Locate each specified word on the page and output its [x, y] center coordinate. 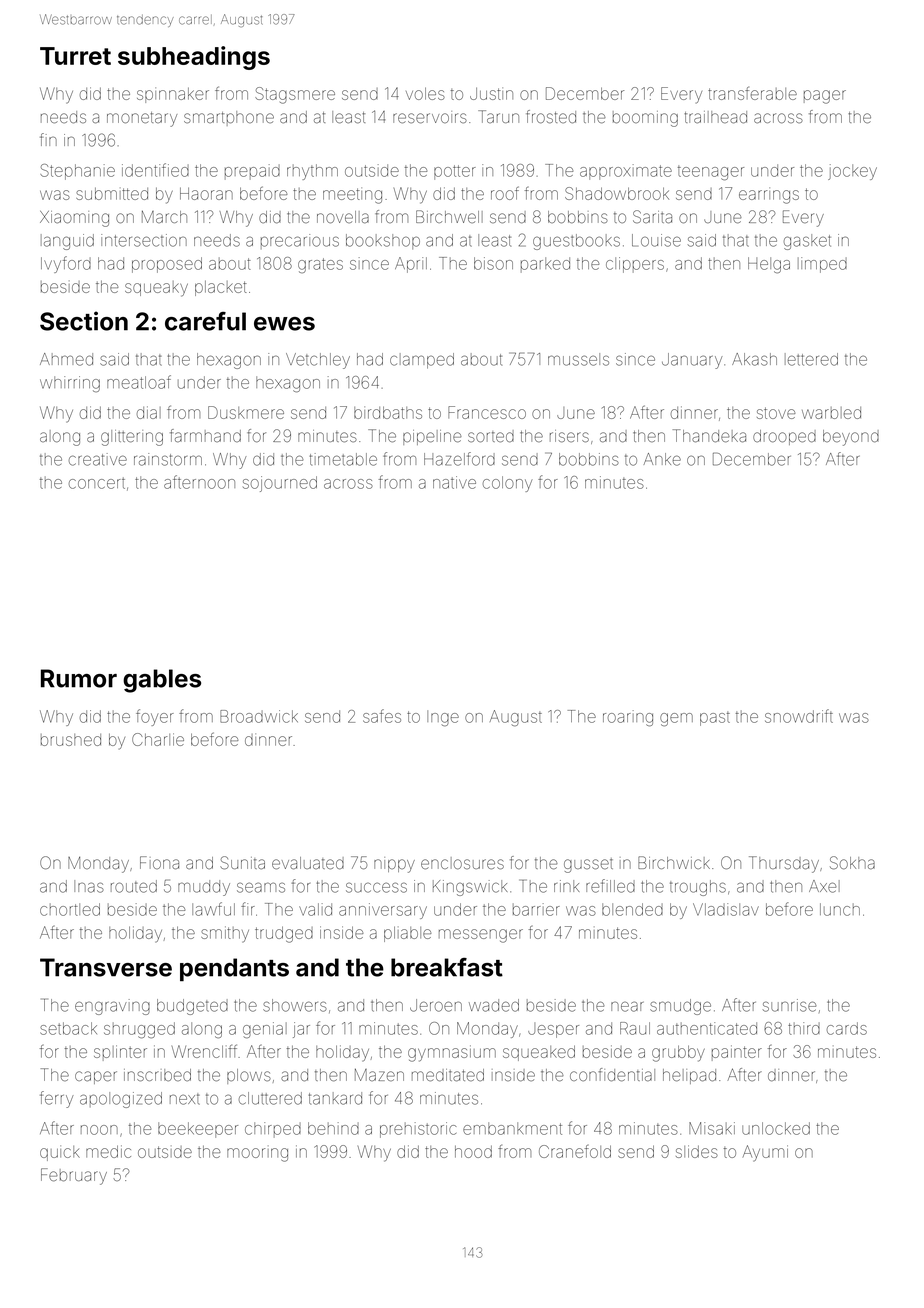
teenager [711, 172]
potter [455, 172]
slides [697, 1151]
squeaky [156, 289]
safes [382, 716]
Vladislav [726, 909]
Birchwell [449, 216]
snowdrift [799, 716]
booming [645, 119]
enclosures [462, 863]
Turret [75, 56]
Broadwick [259, 716]
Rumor [79, 678]
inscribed [157, 1075]
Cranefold [575, 1151]
